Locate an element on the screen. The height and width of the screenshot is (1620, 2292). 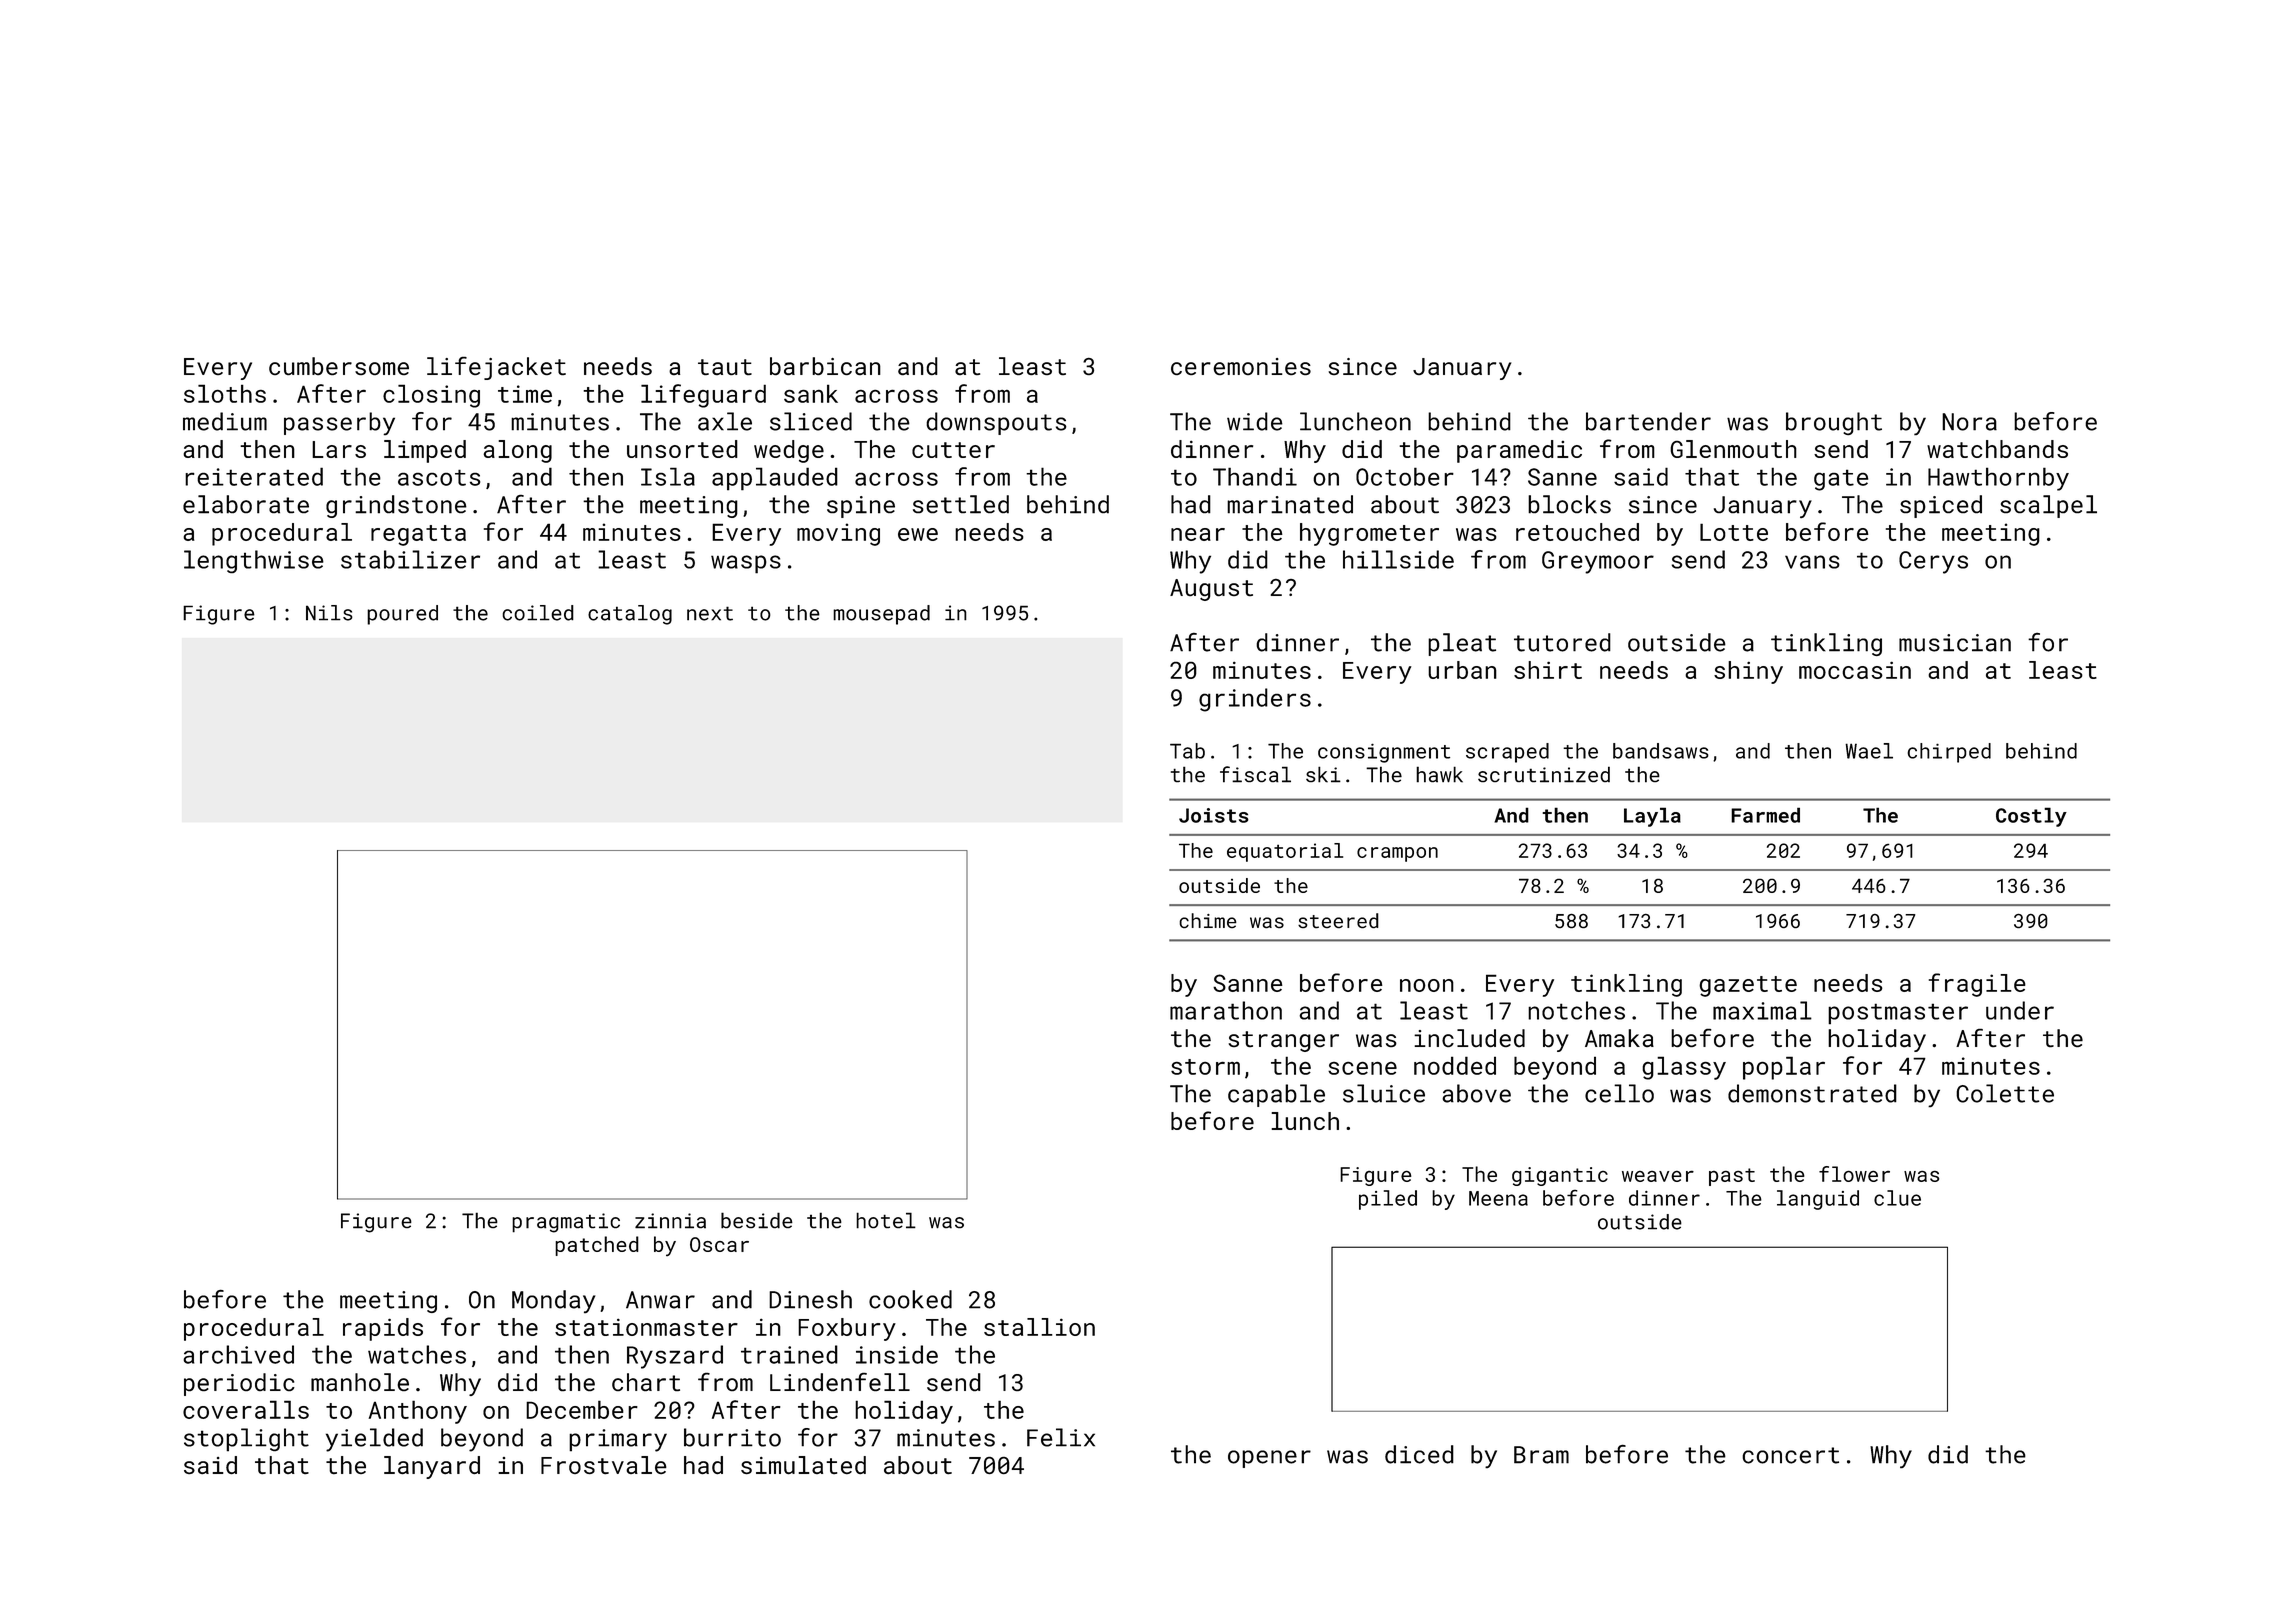
brought is located at coordinates (1834, 423).
